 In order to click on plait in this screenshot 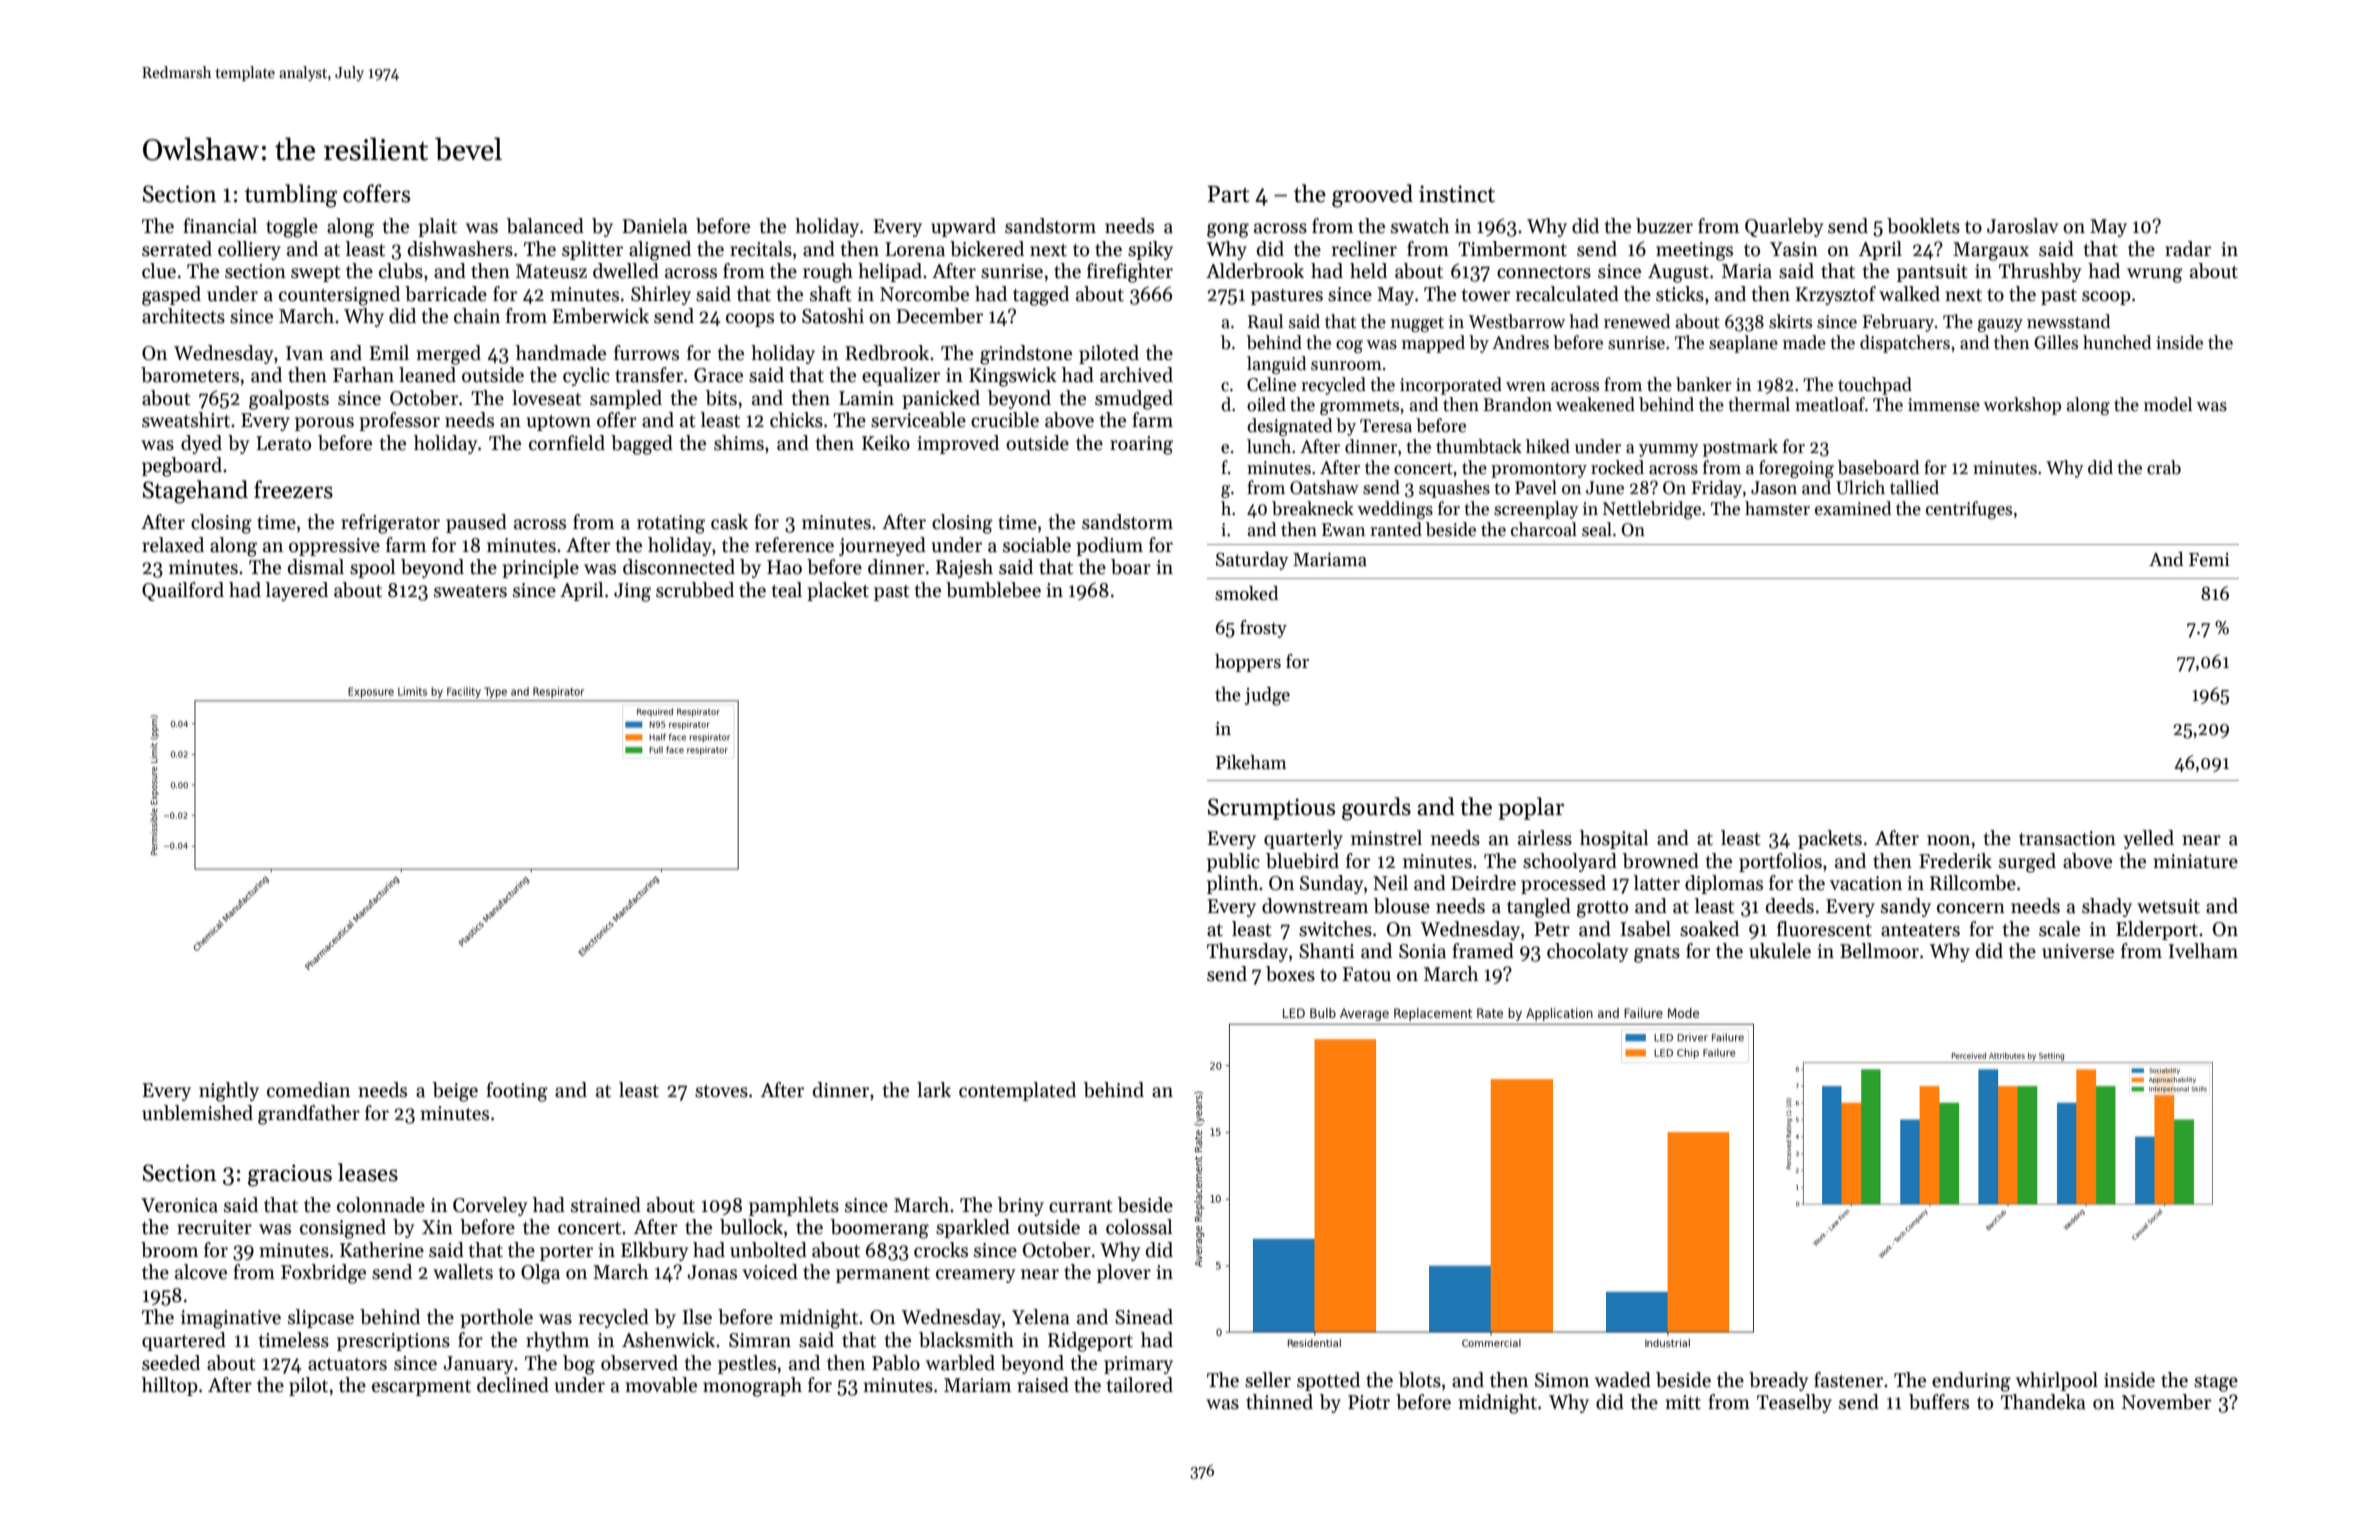, I will do `click(437, 227)`.
